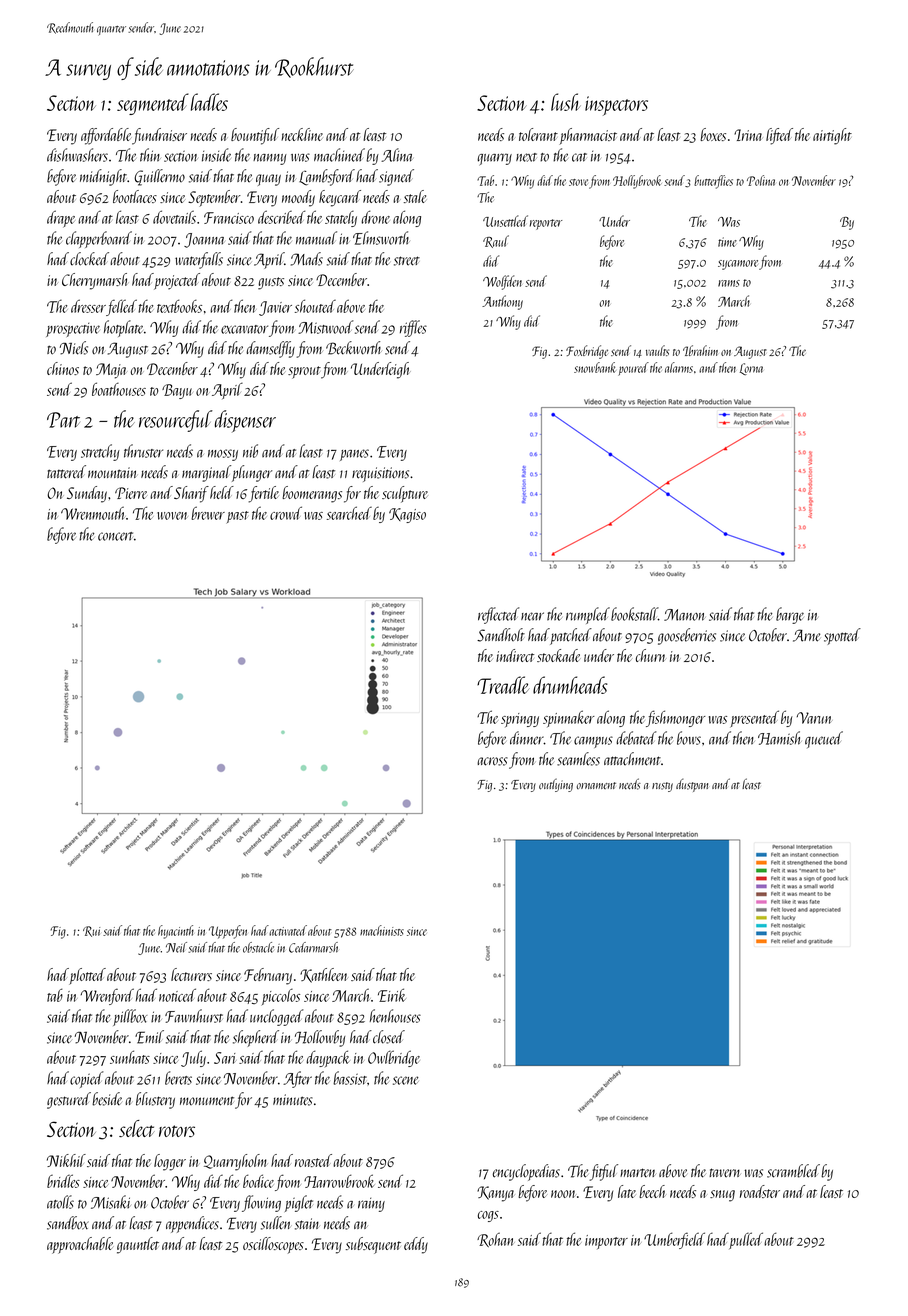 This screenshot has height=1316, width=908. I want to click on springy, so click(520, 720).
